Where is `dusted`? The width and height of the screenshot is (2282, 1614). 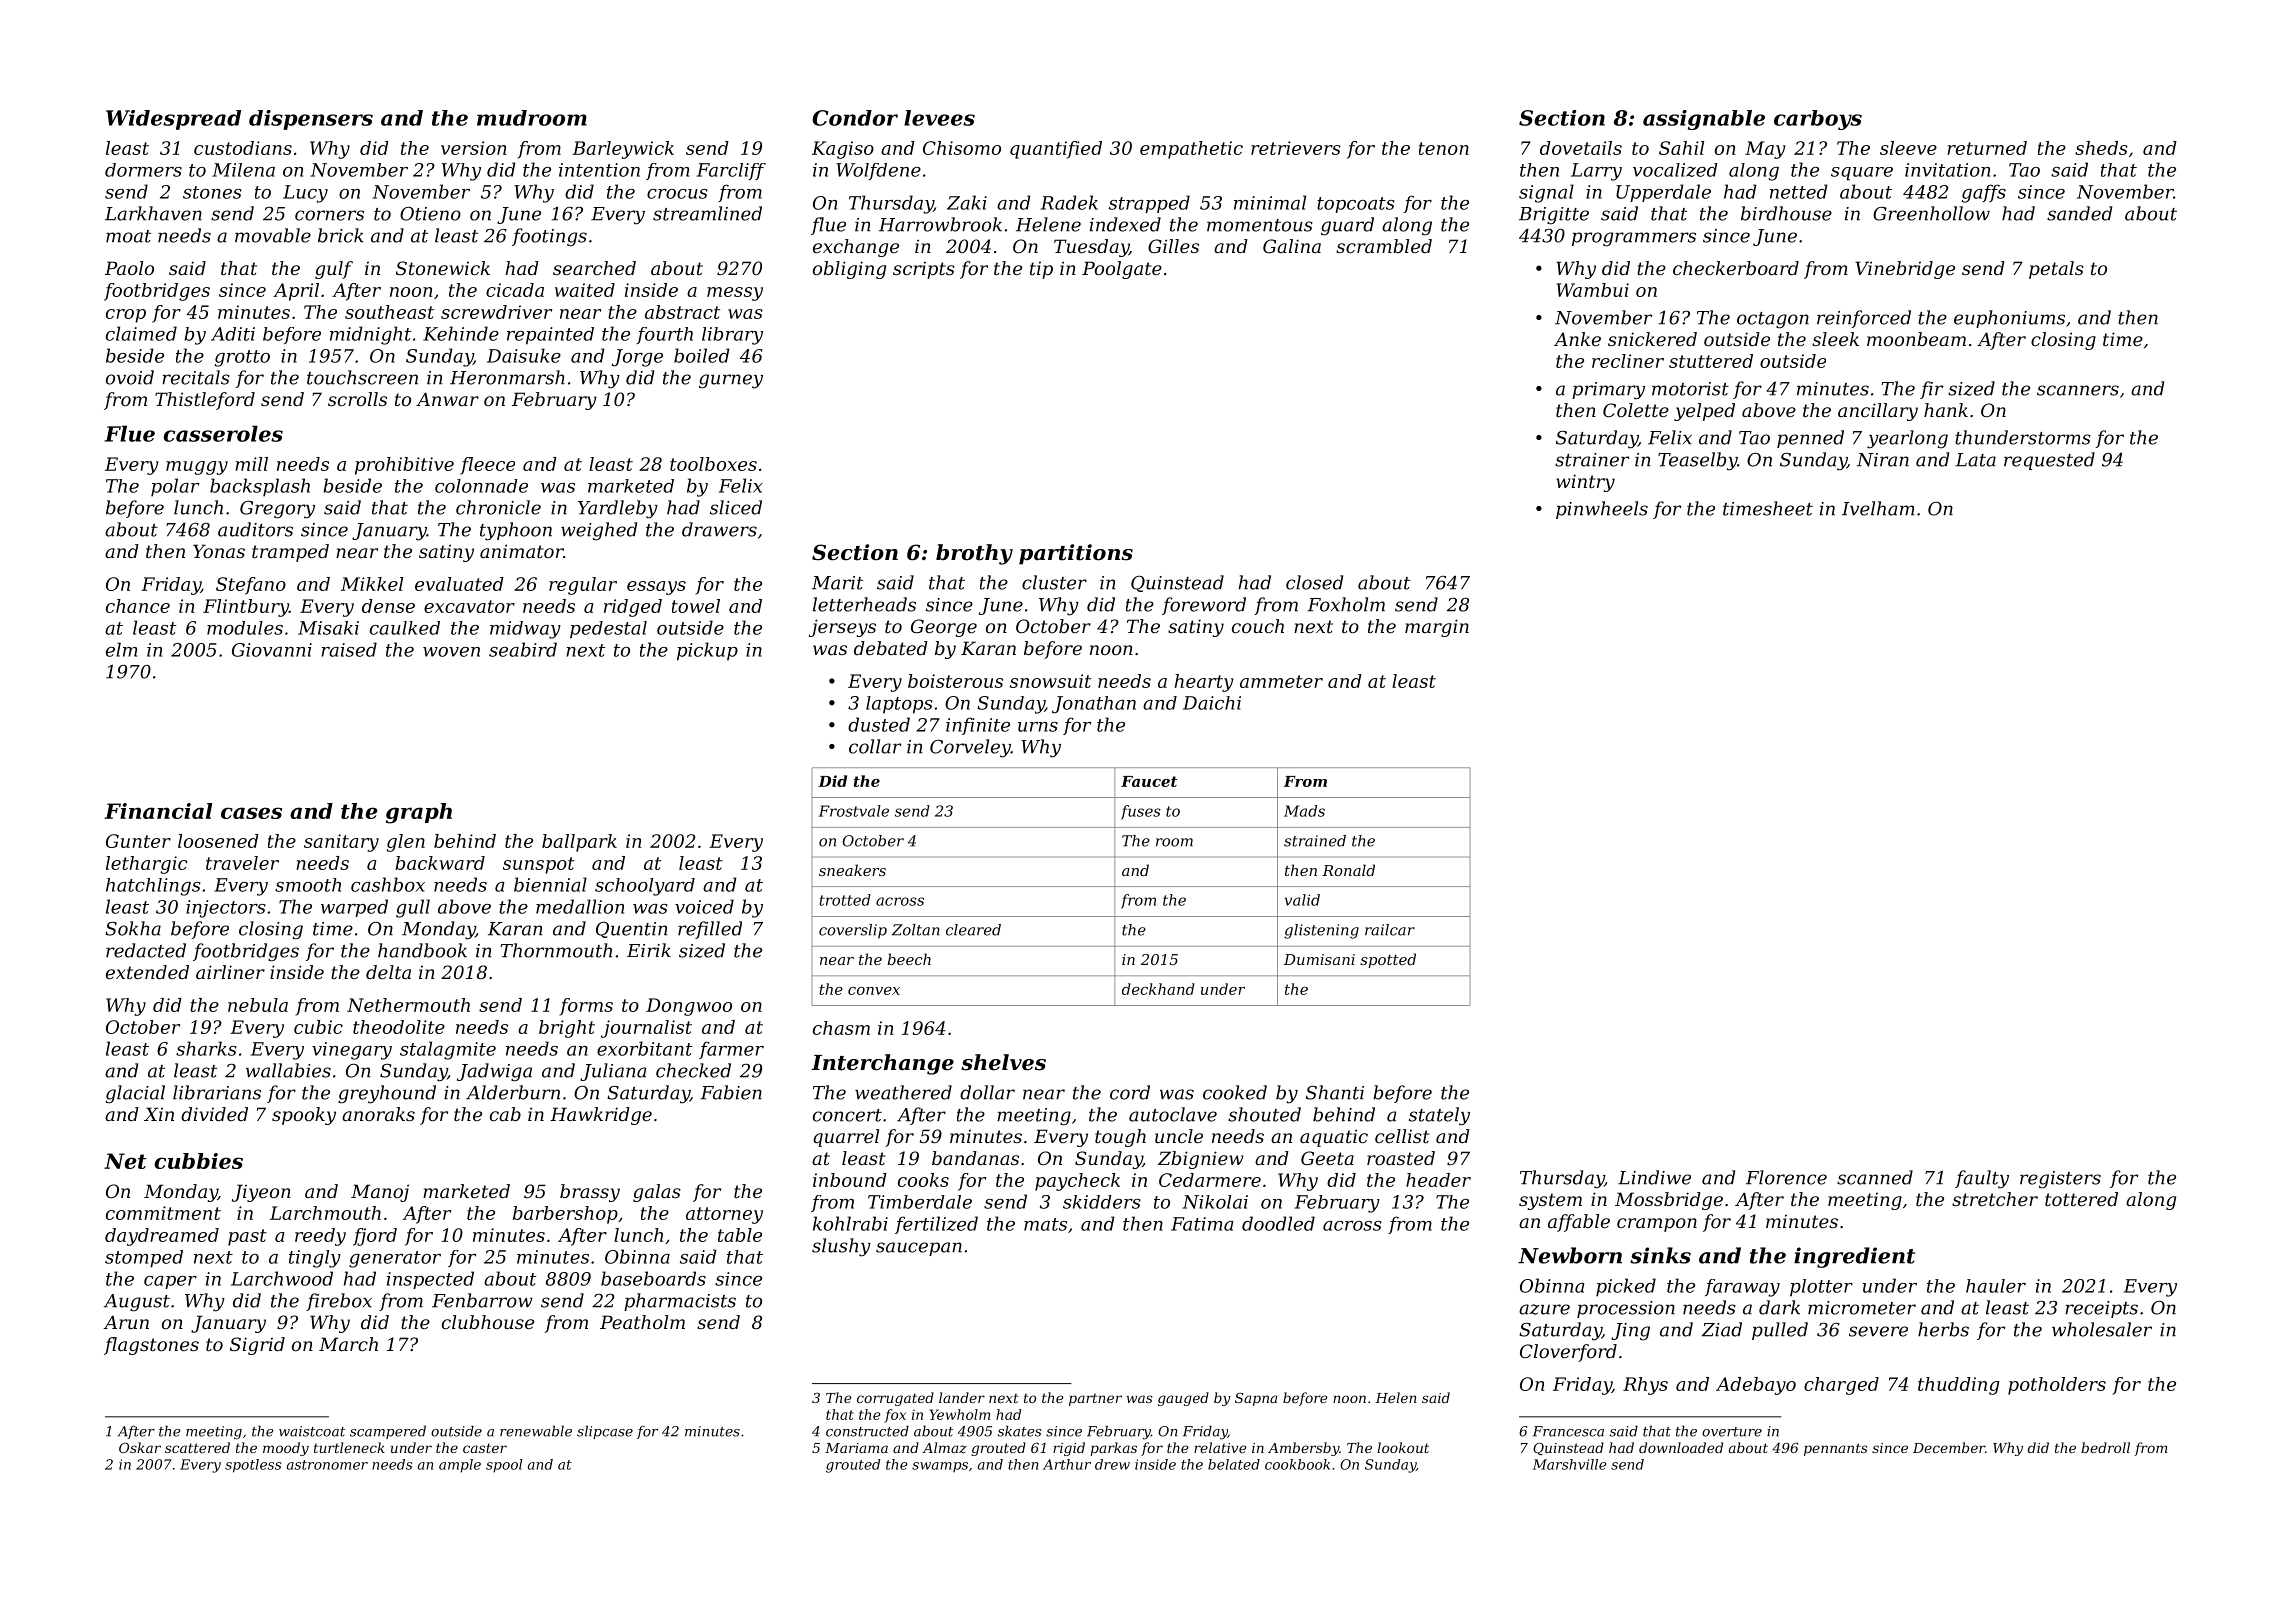
dusted is located at coordinates (879, 724).
